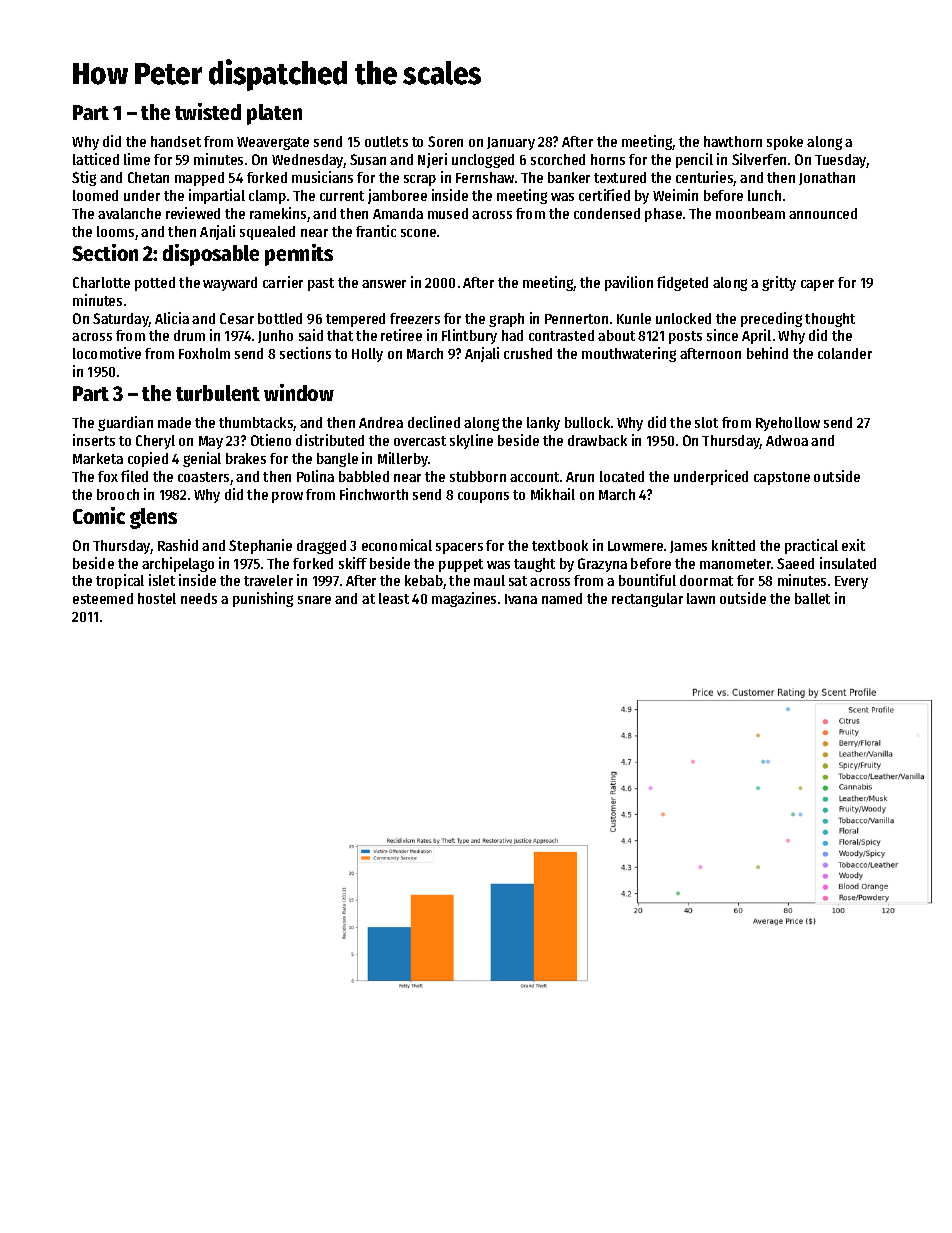 The image size is (952, 1233). I want to click on Flintbury, so click(469, 336).
